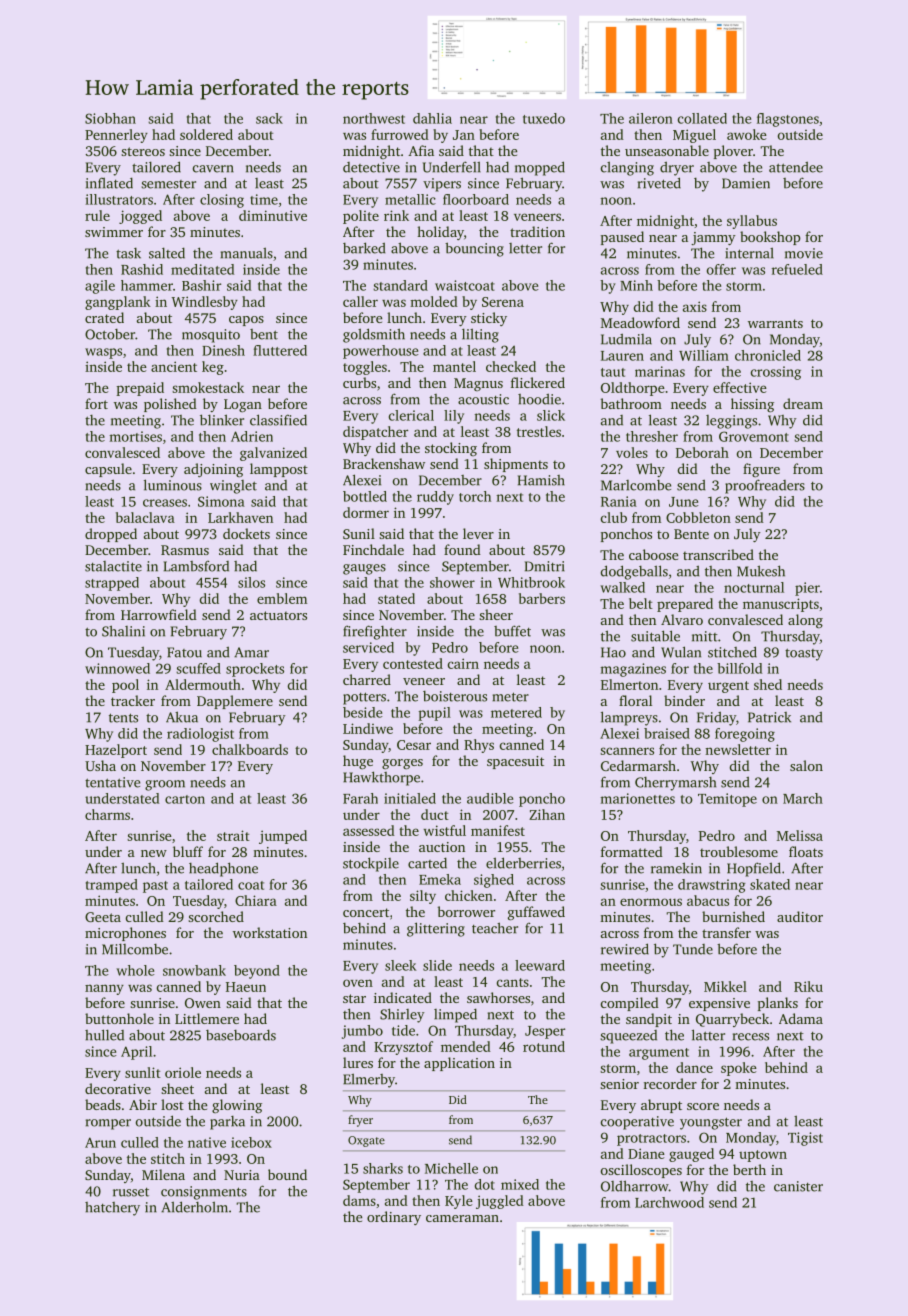 The height and width of the screenshot is (1316, 908). Describe the element at coordinates (280, 350) in the screenshot. I see `fluttered` at that location.
